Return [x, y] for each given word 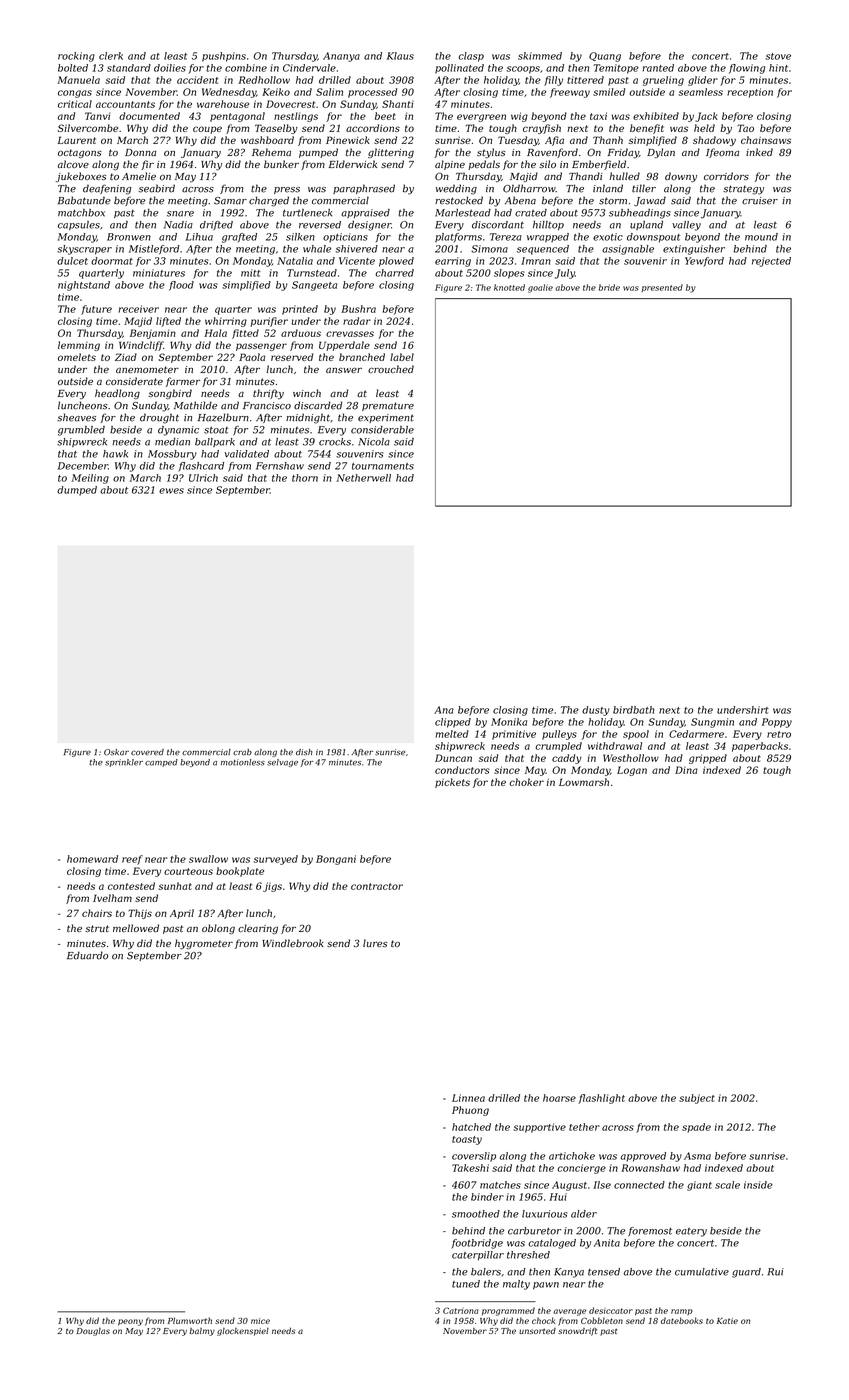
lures [375, 943]
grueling [663, 81]
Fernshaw [280, 466]
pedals [484, 165]
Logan [632, 771]
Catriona [461, 1310]
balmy [202, 1332]
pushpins [224, 57]
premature [388, 406]
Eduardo [87, 955]
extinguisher [694, 250]
